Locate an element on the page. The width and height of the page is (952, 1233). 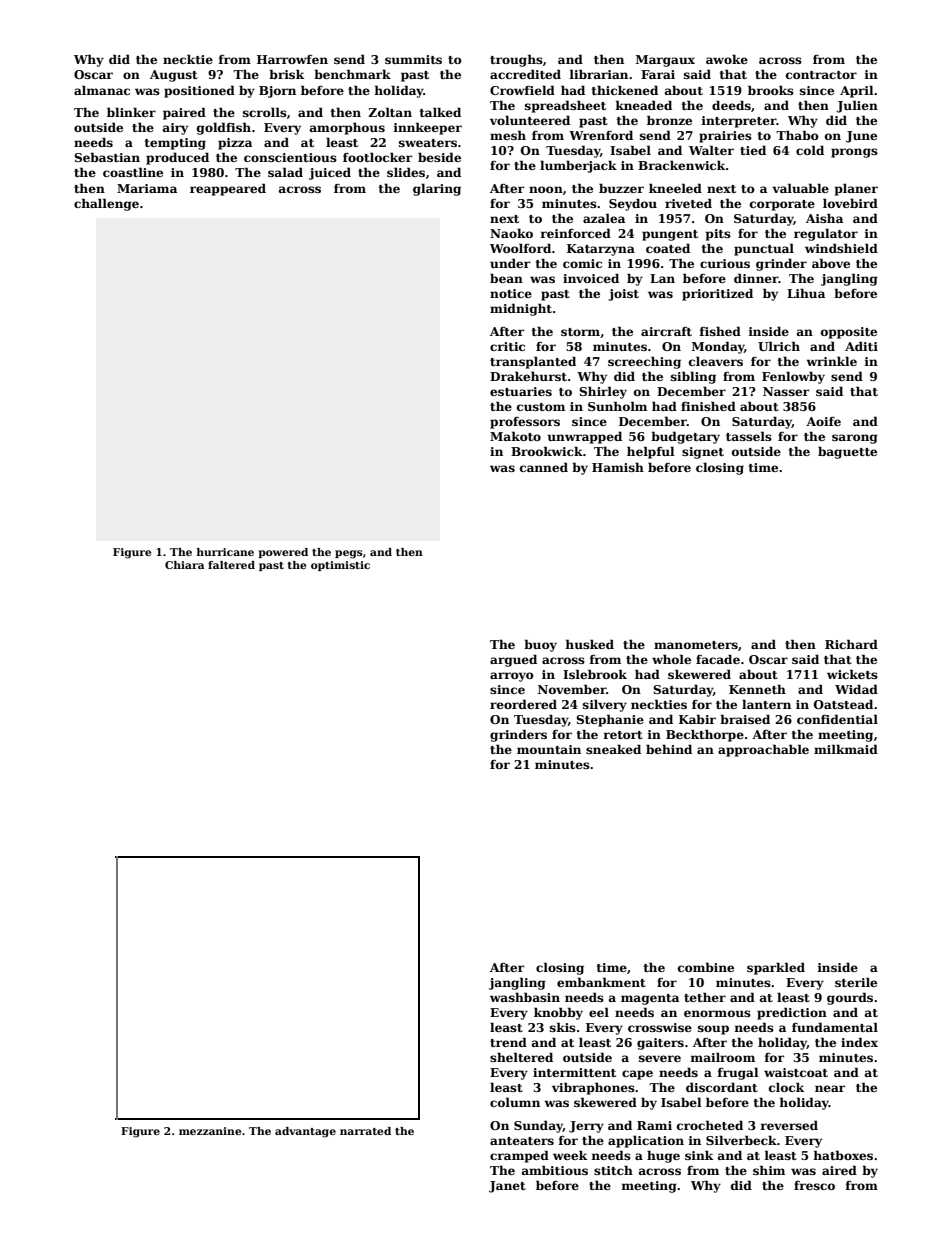
reappeared is located at coordinates (228, 189).
